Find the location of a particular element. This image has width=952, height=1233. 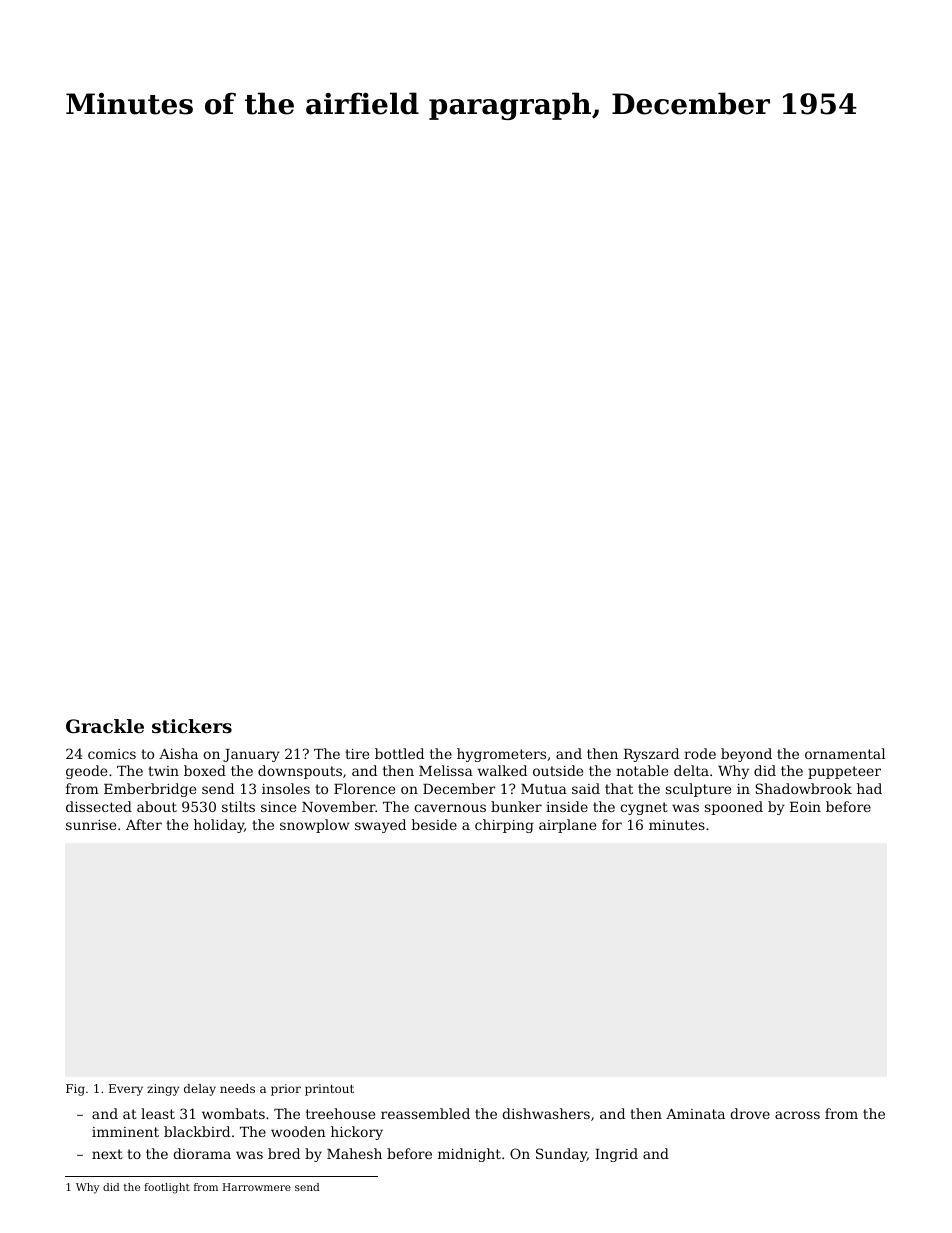

reassembled is located at coordinates (425, 1113).
